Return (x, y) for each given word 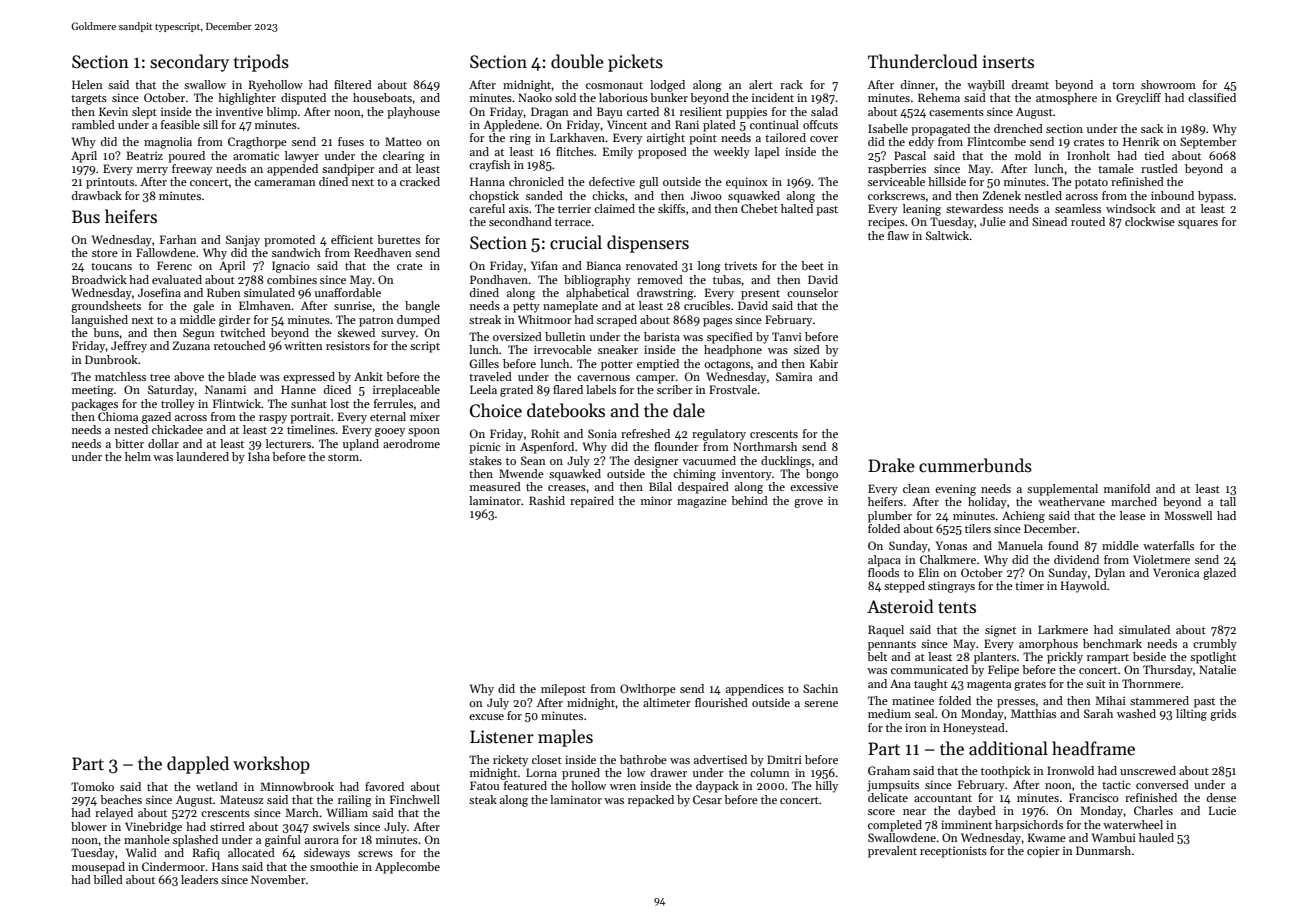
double (577, 61)
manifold (1127, 488)
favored (384, 786)
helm (138, 456)
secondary (189, 63)
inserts (1008, 62)
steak (483, 799)
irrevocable (563, 349)
